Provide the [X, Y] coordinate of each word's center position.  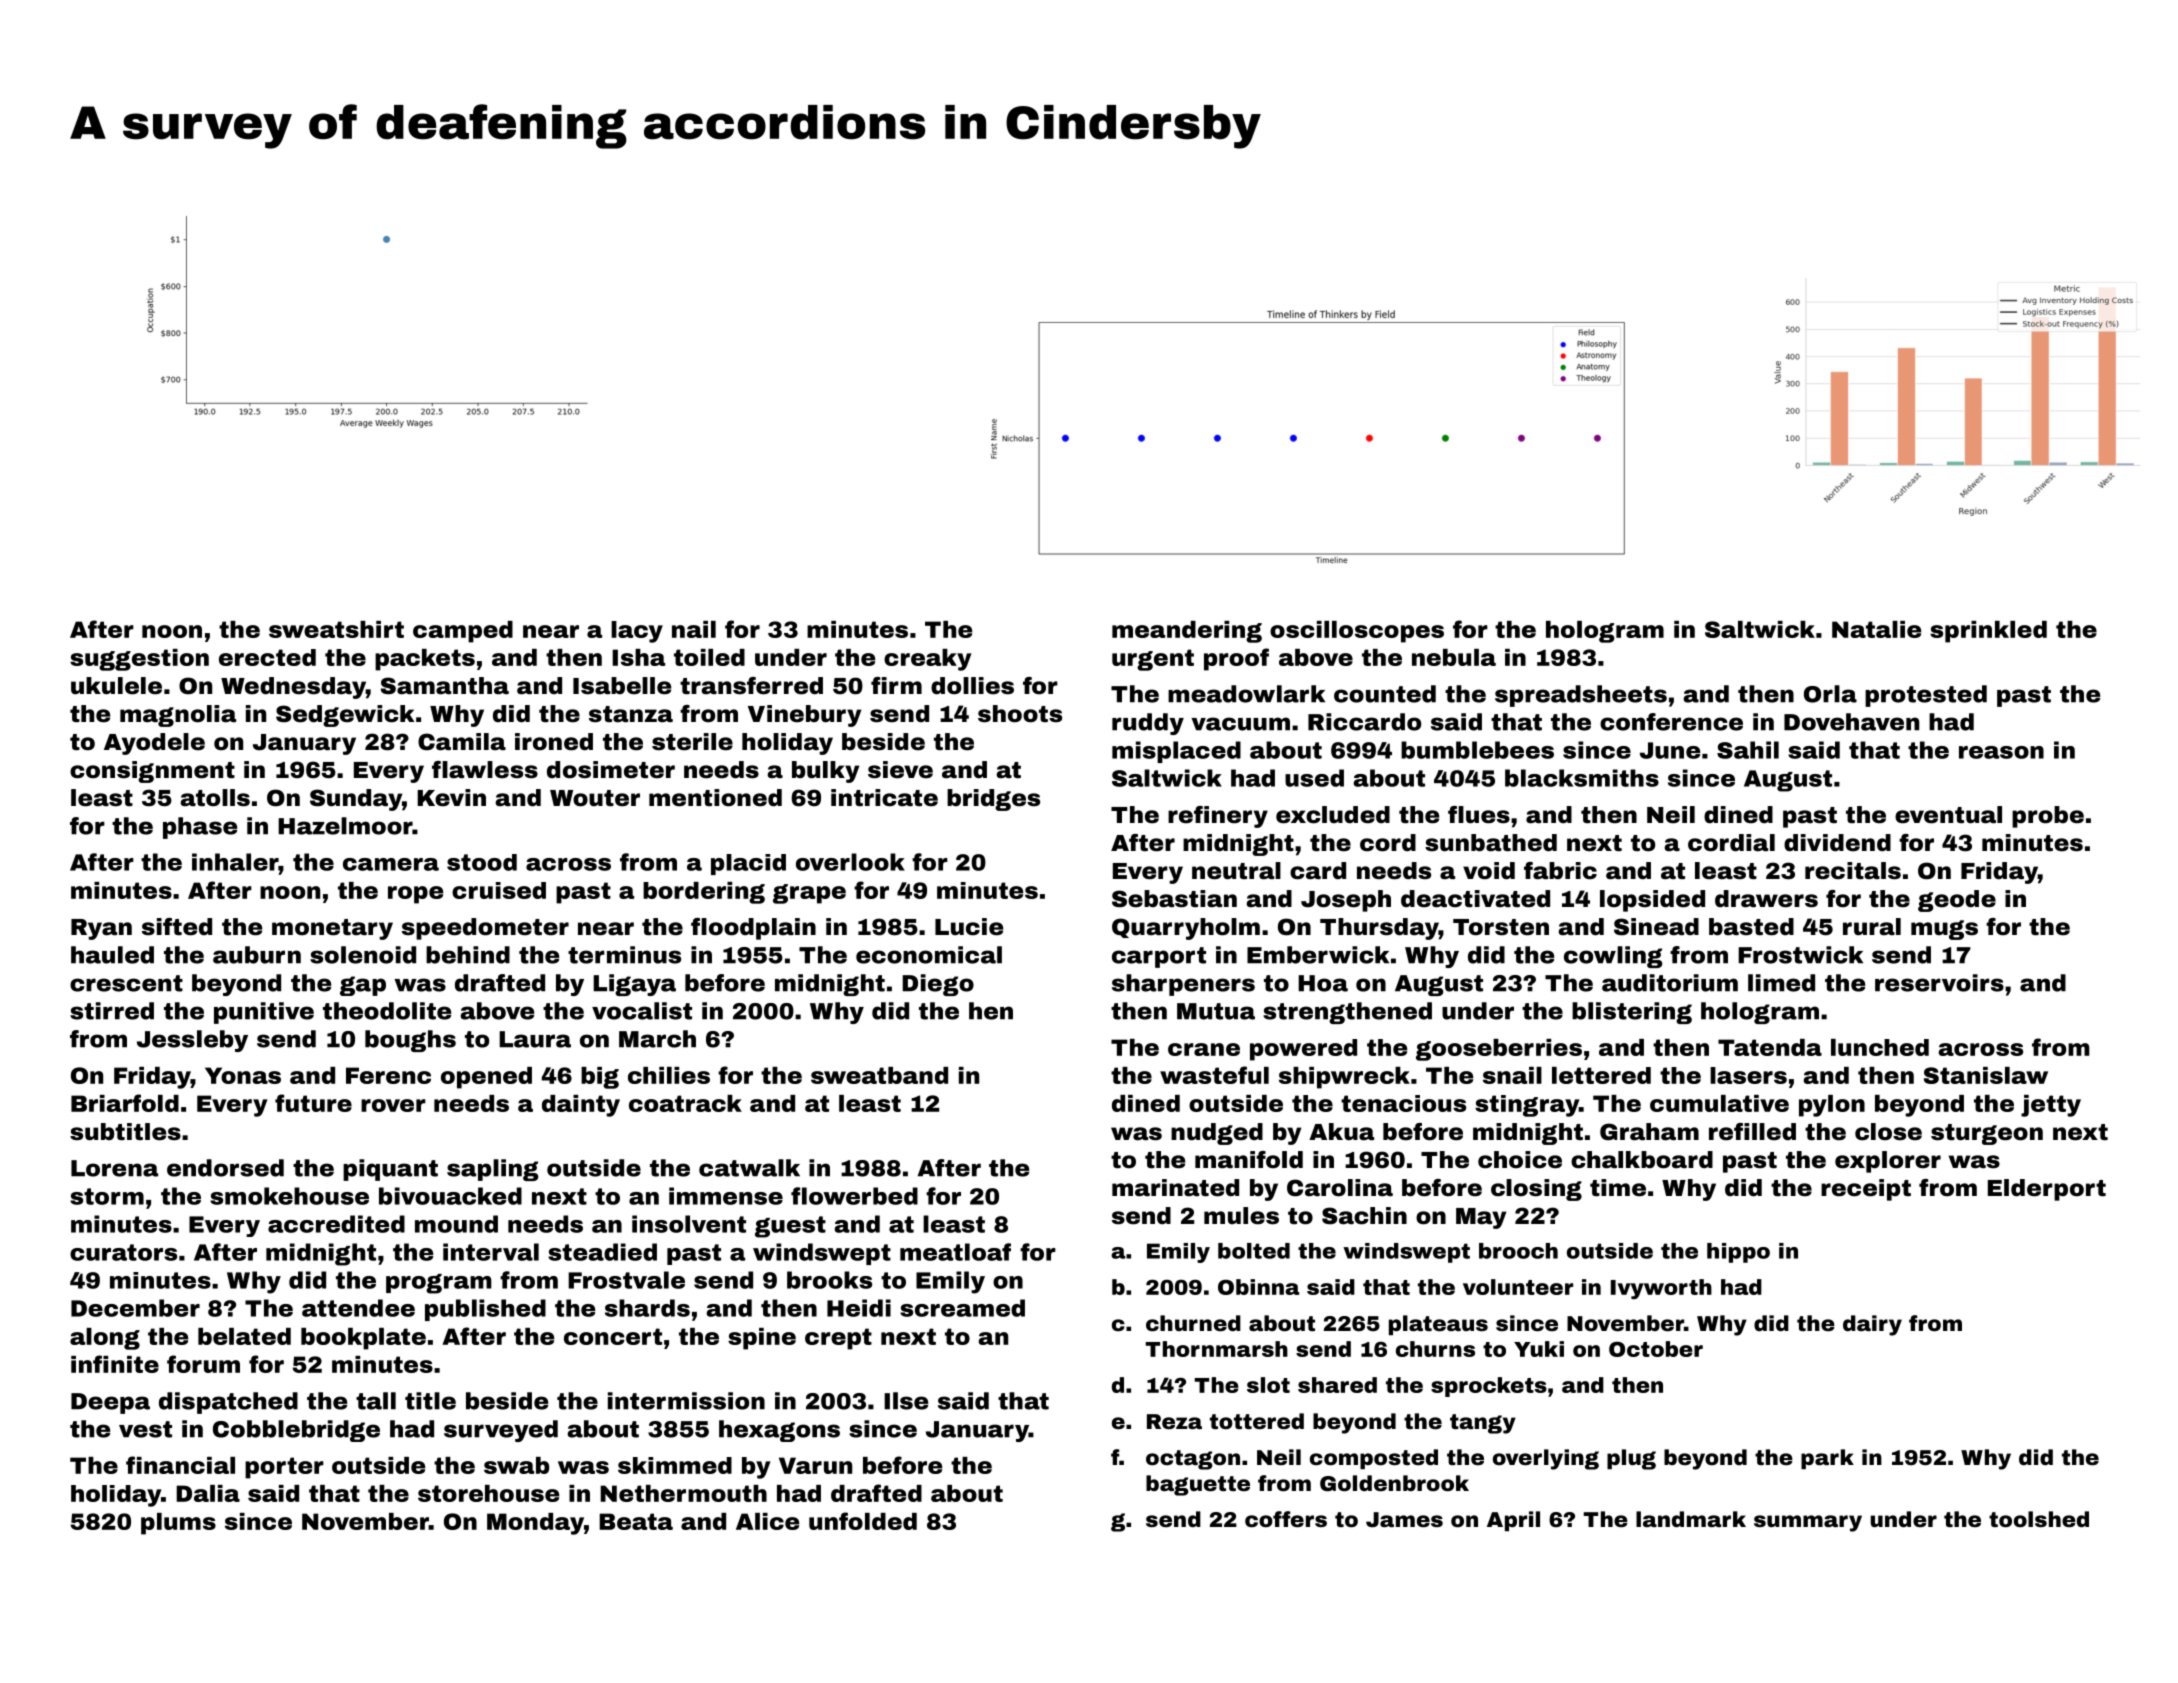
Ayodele [154, 744]
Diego [938, 985]
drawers [1766, 899]
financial [180, 1465]
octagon [1193, 1460]
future [313, 1103]
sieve [900, 770]
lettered [1601, 1075]
